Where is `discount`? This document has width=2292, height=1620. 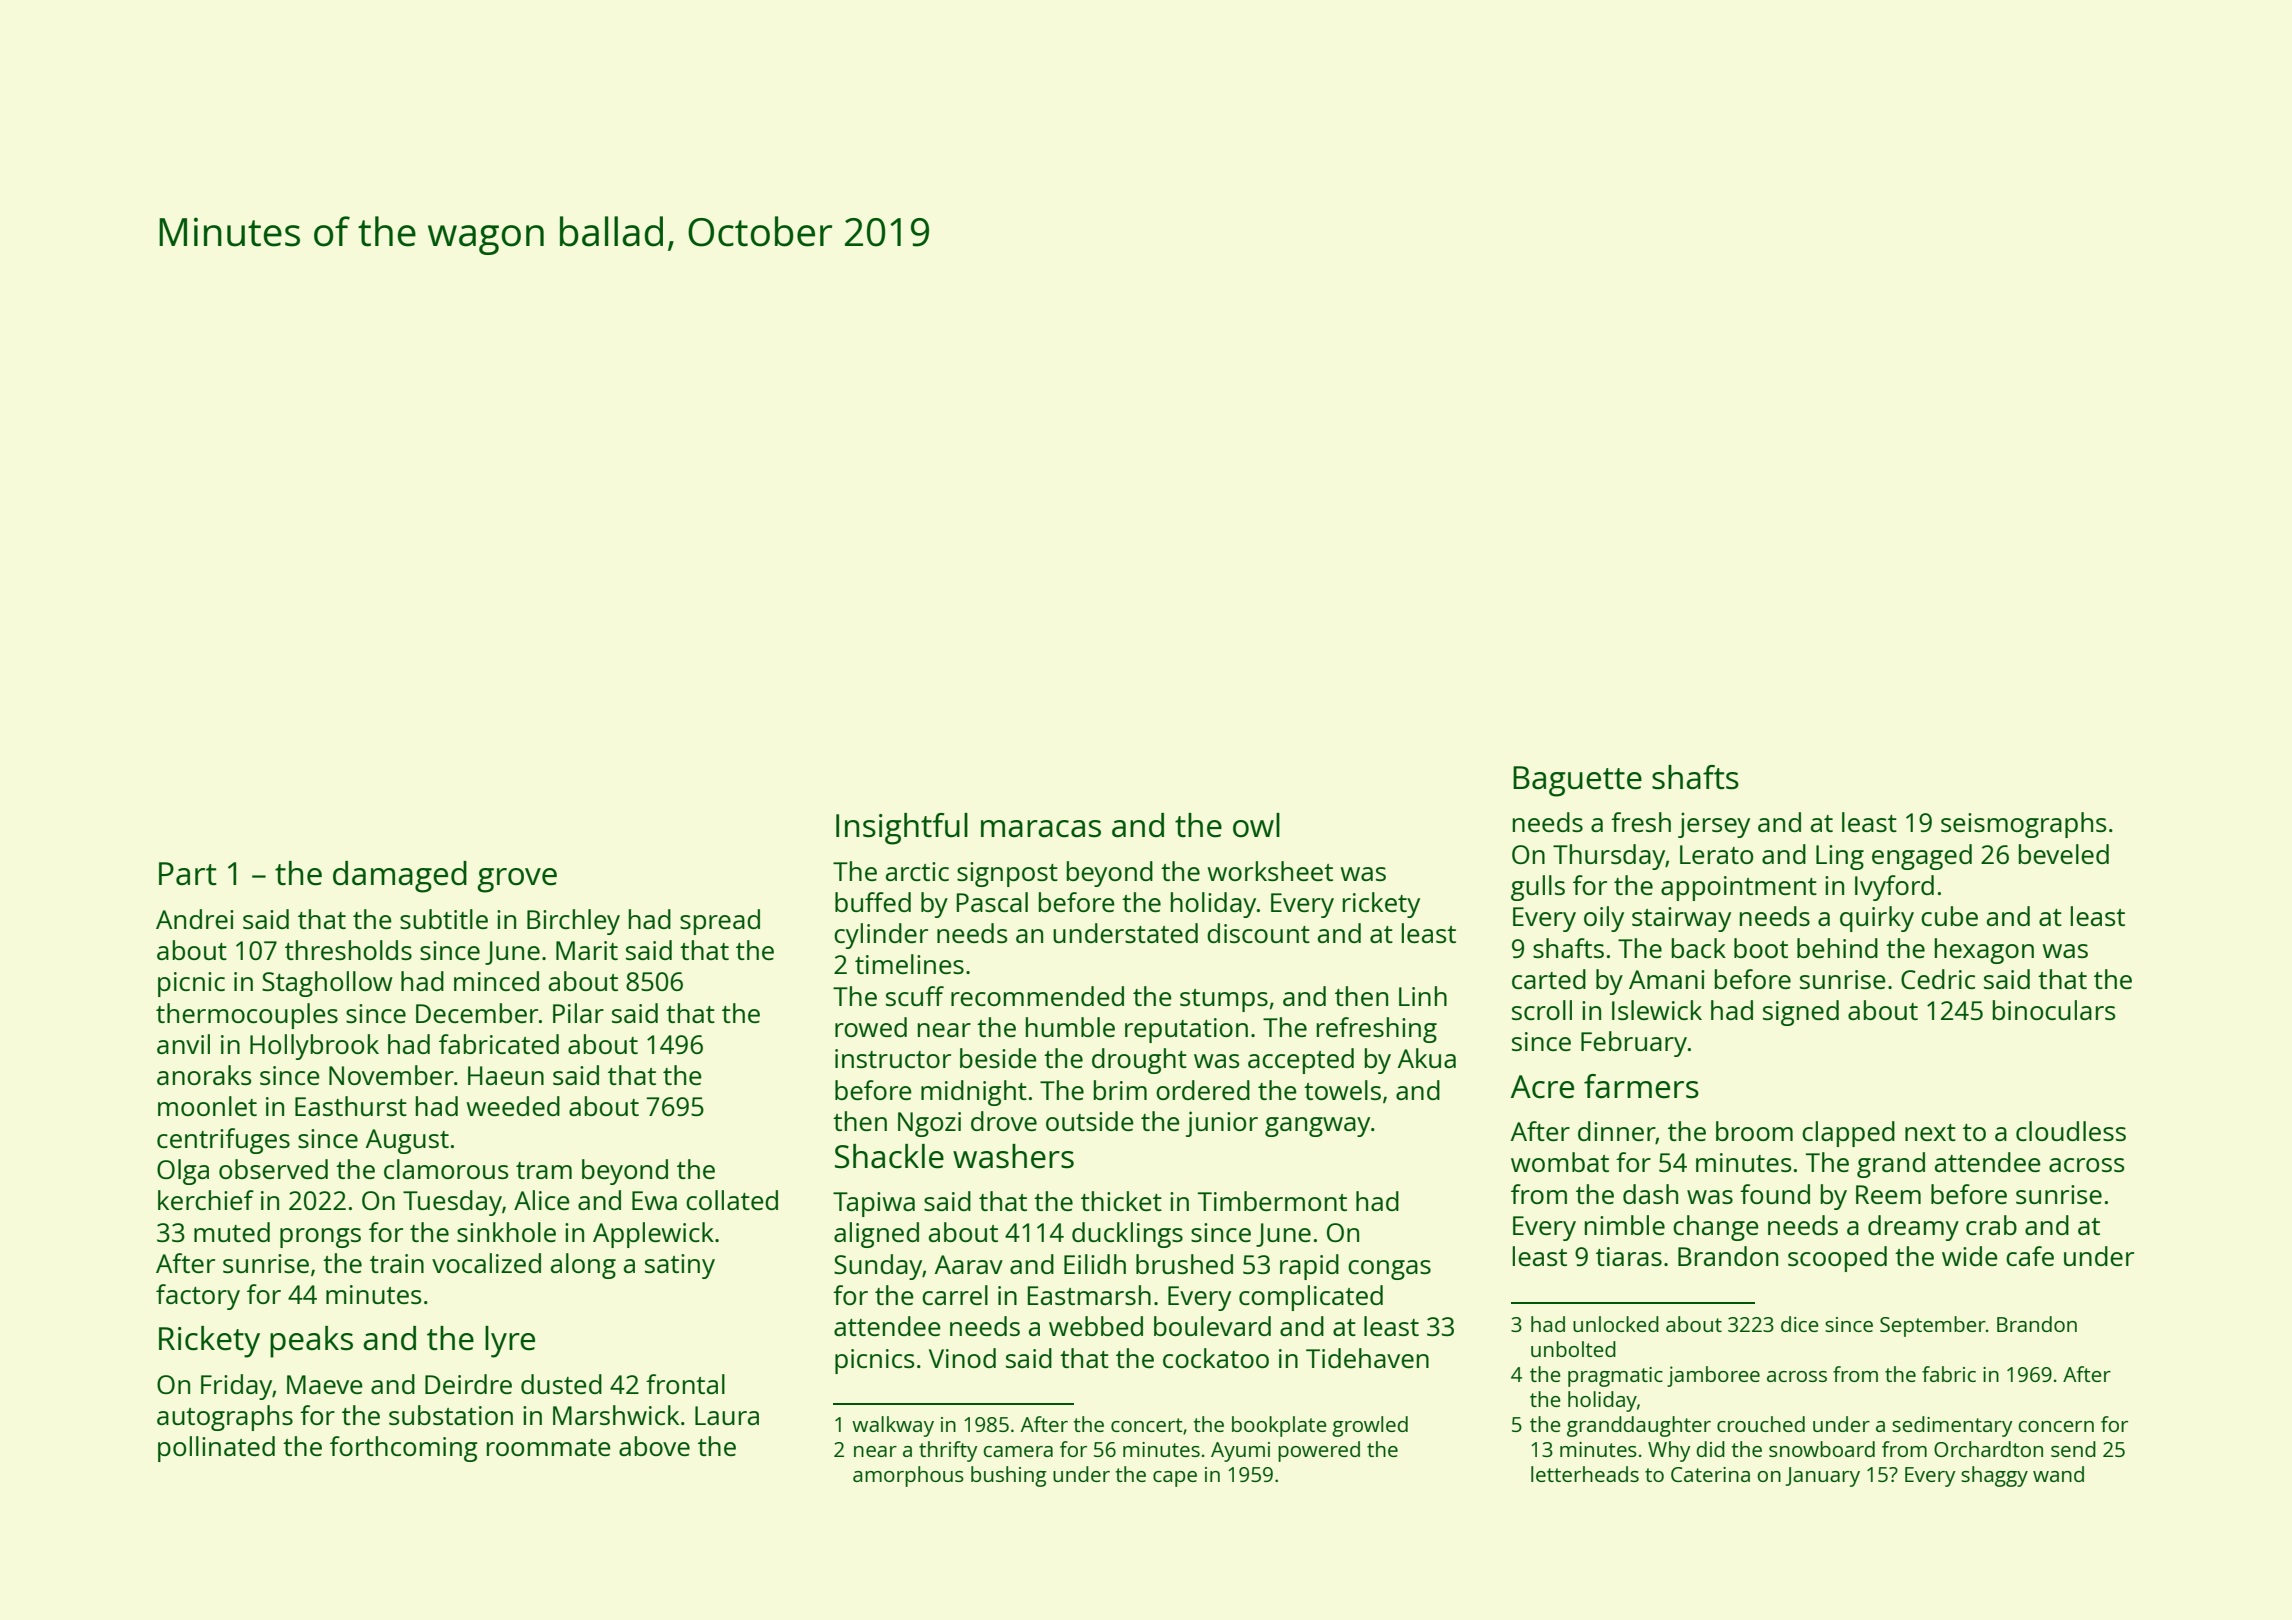
discount is located at coordinates (1258, 933).
